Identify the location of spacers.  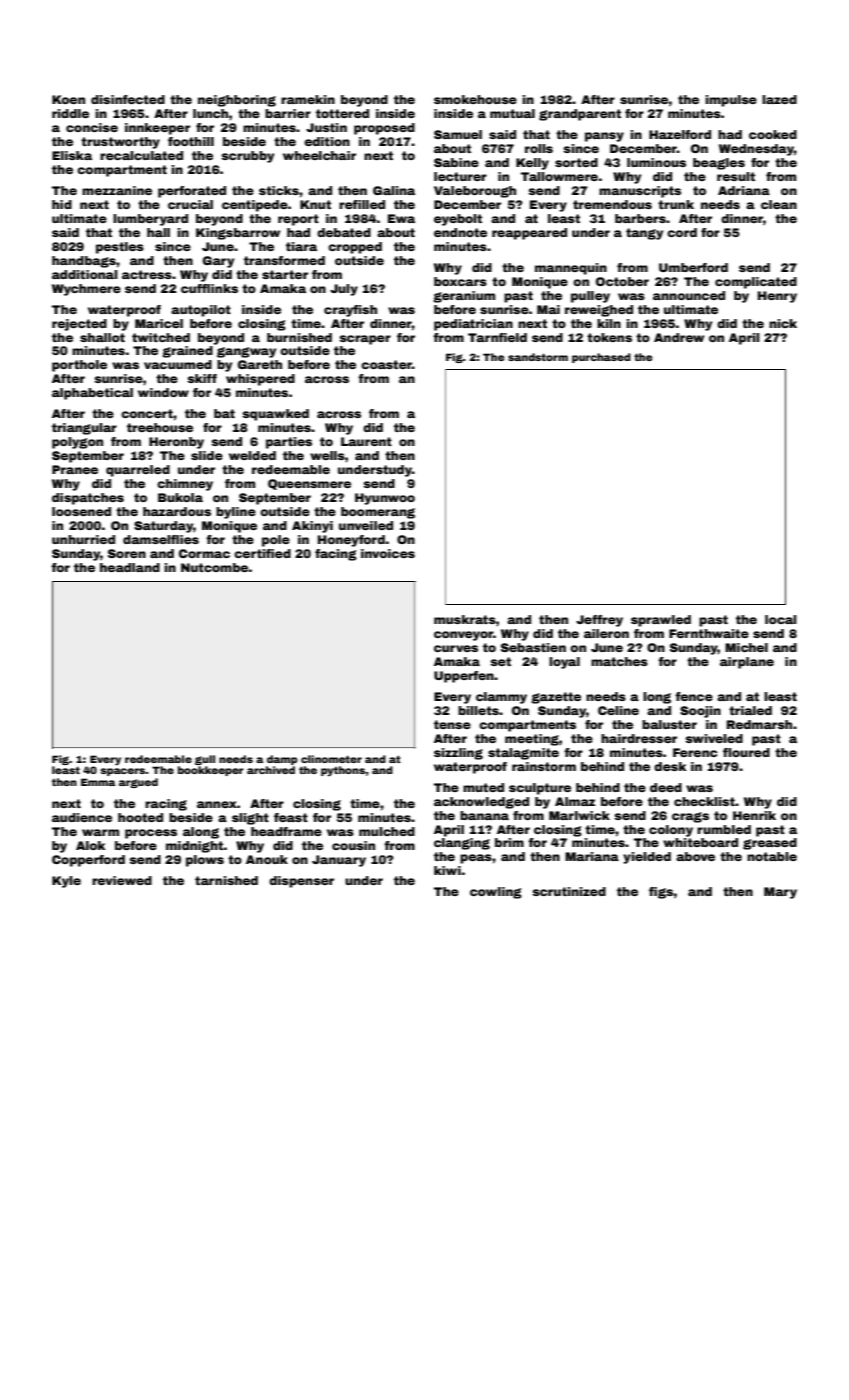
(123, 772).
